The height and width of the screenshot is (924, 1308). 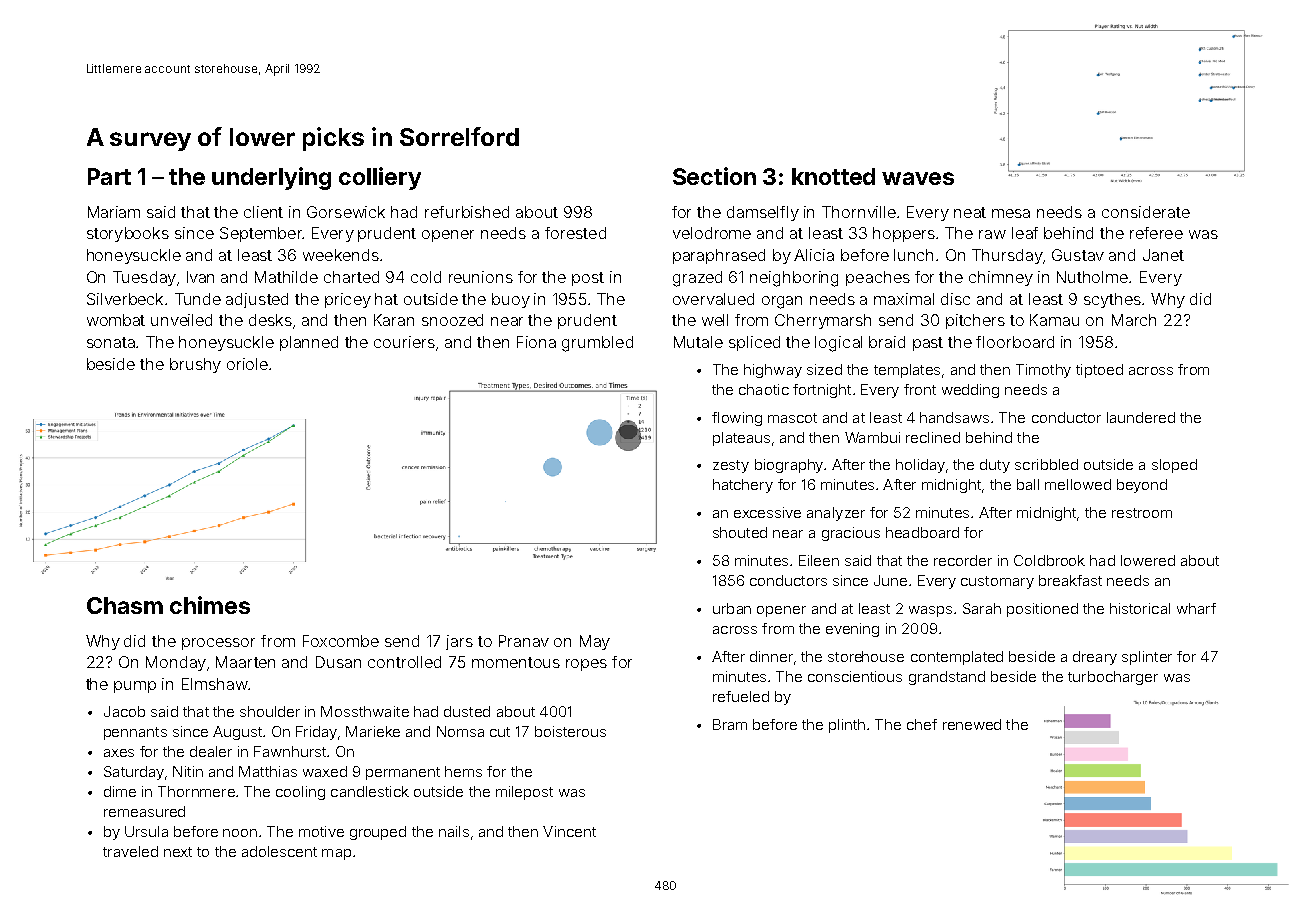 I want to click on Chasm, so click(x=125, y=605).
